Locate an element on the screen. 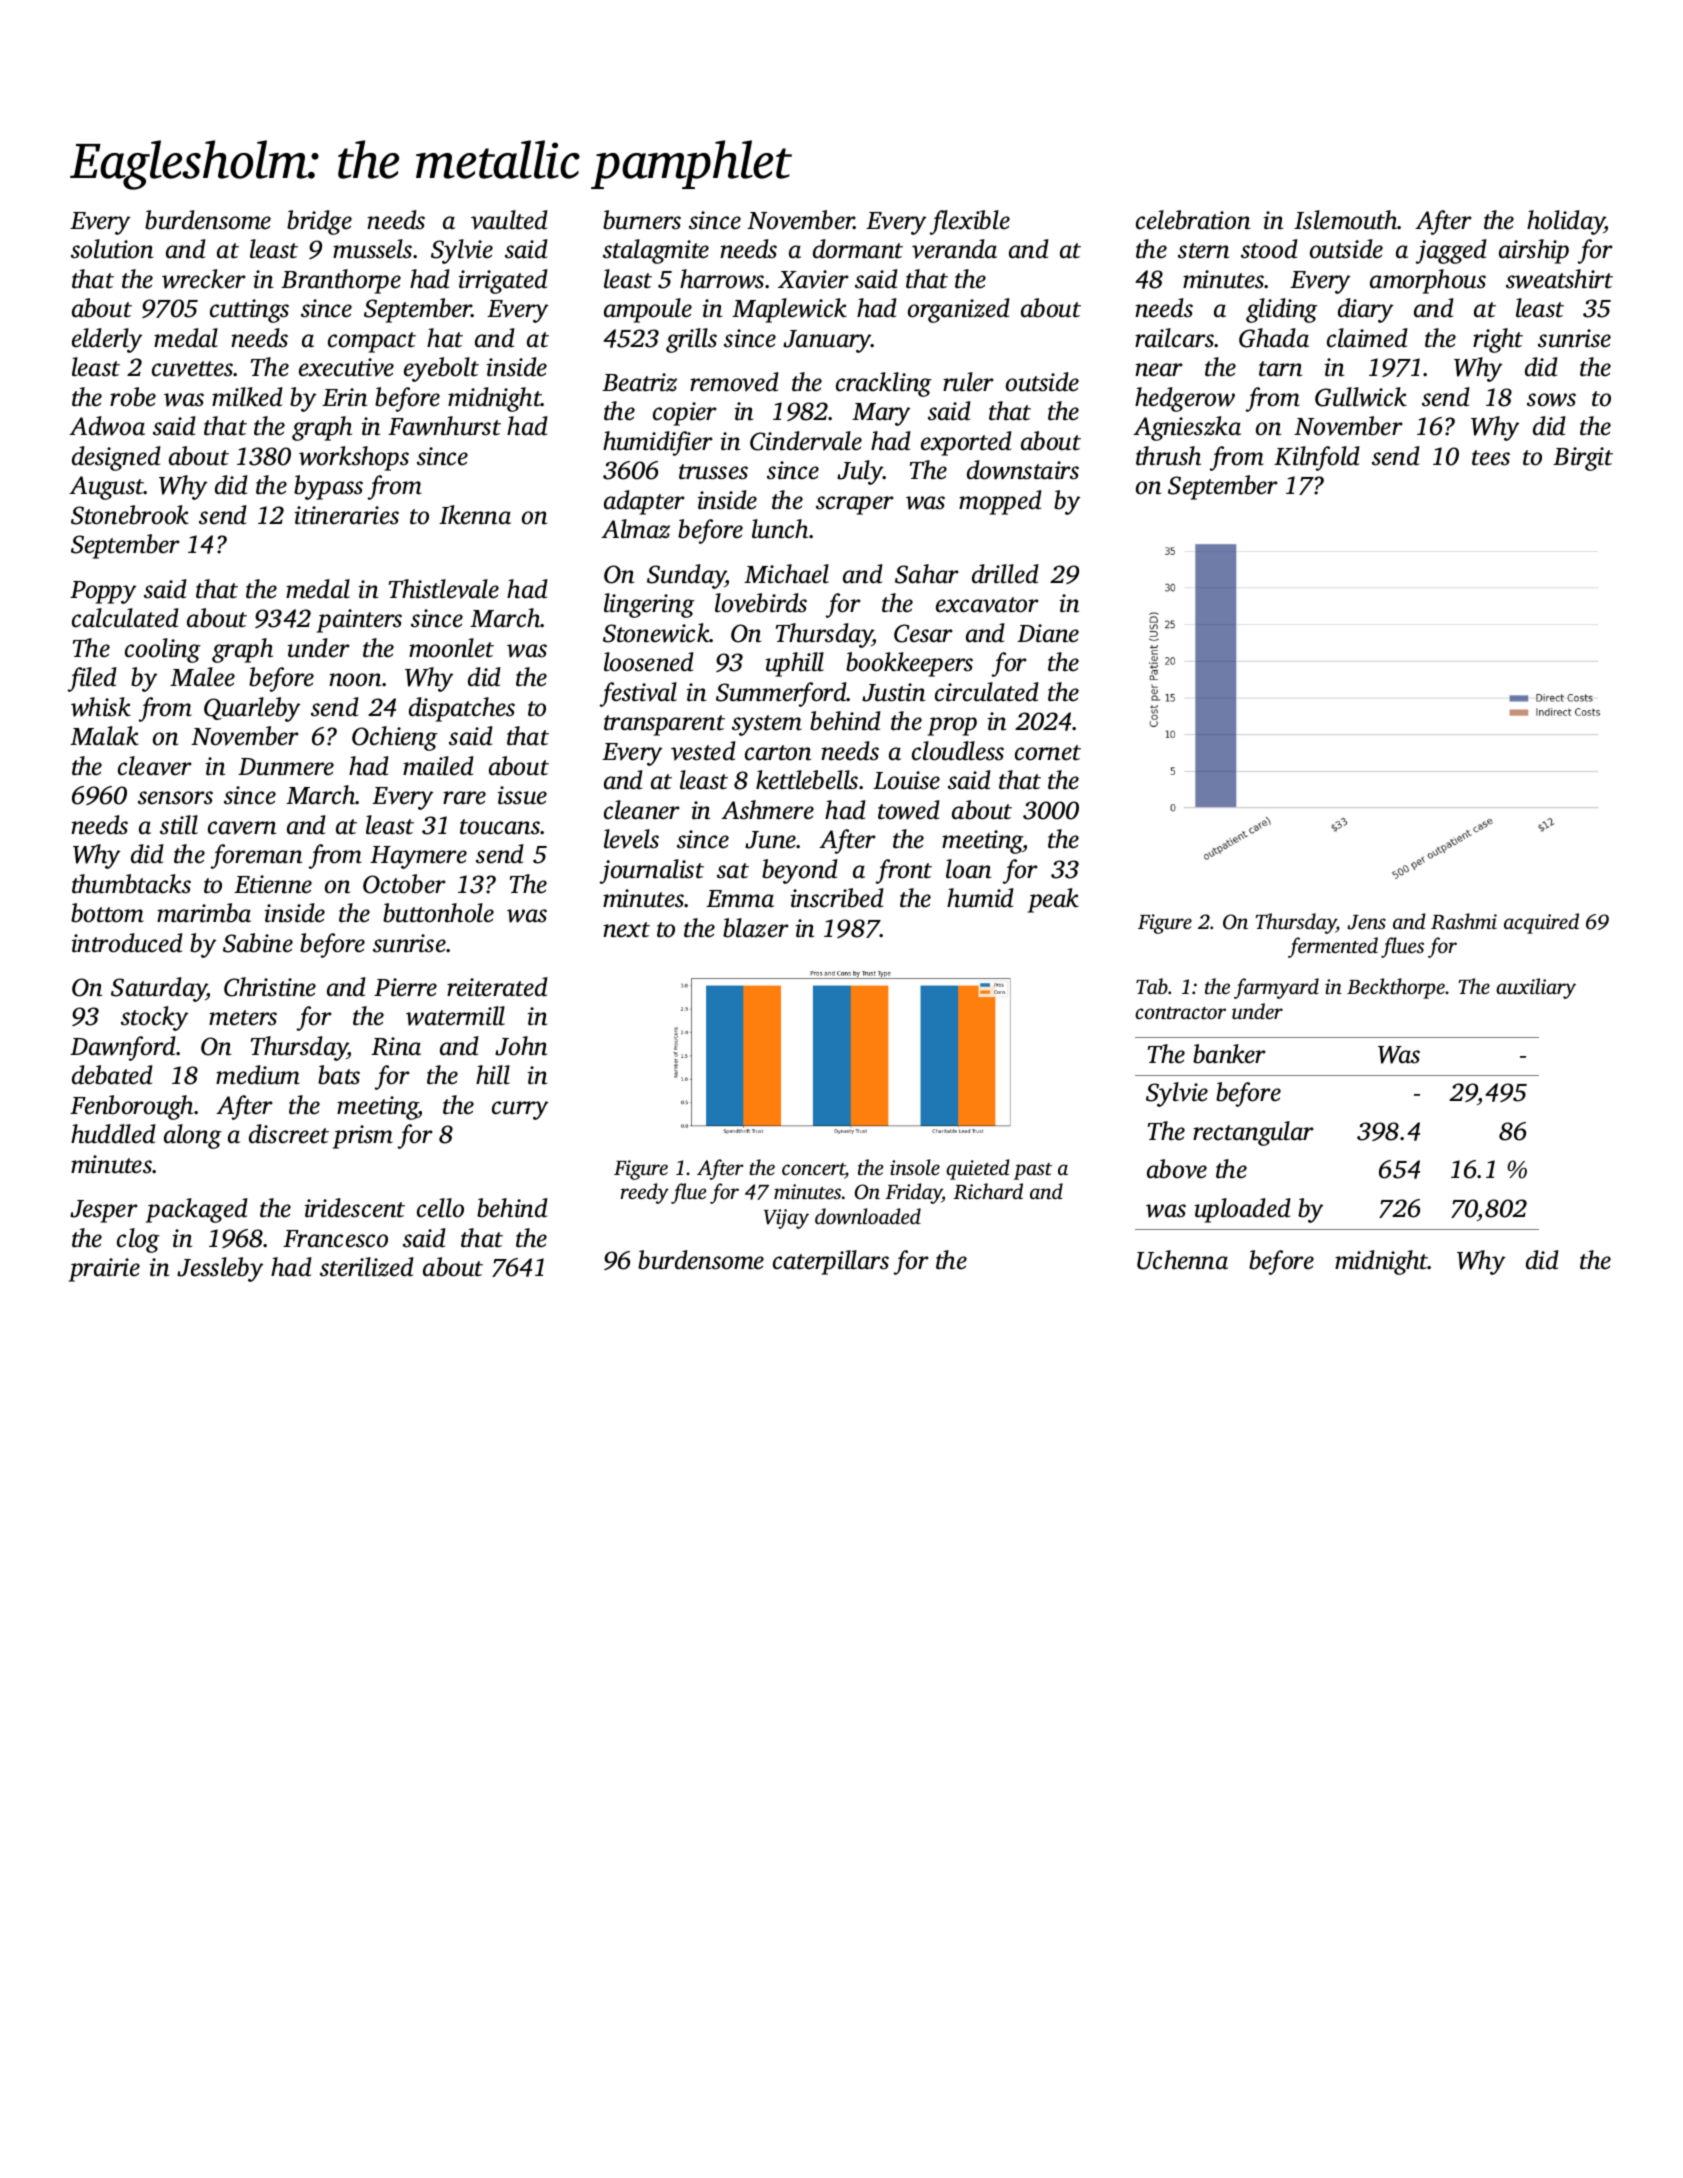 The image size is (1683, 2178). iridescent is located at coordinates (354, 1208).
